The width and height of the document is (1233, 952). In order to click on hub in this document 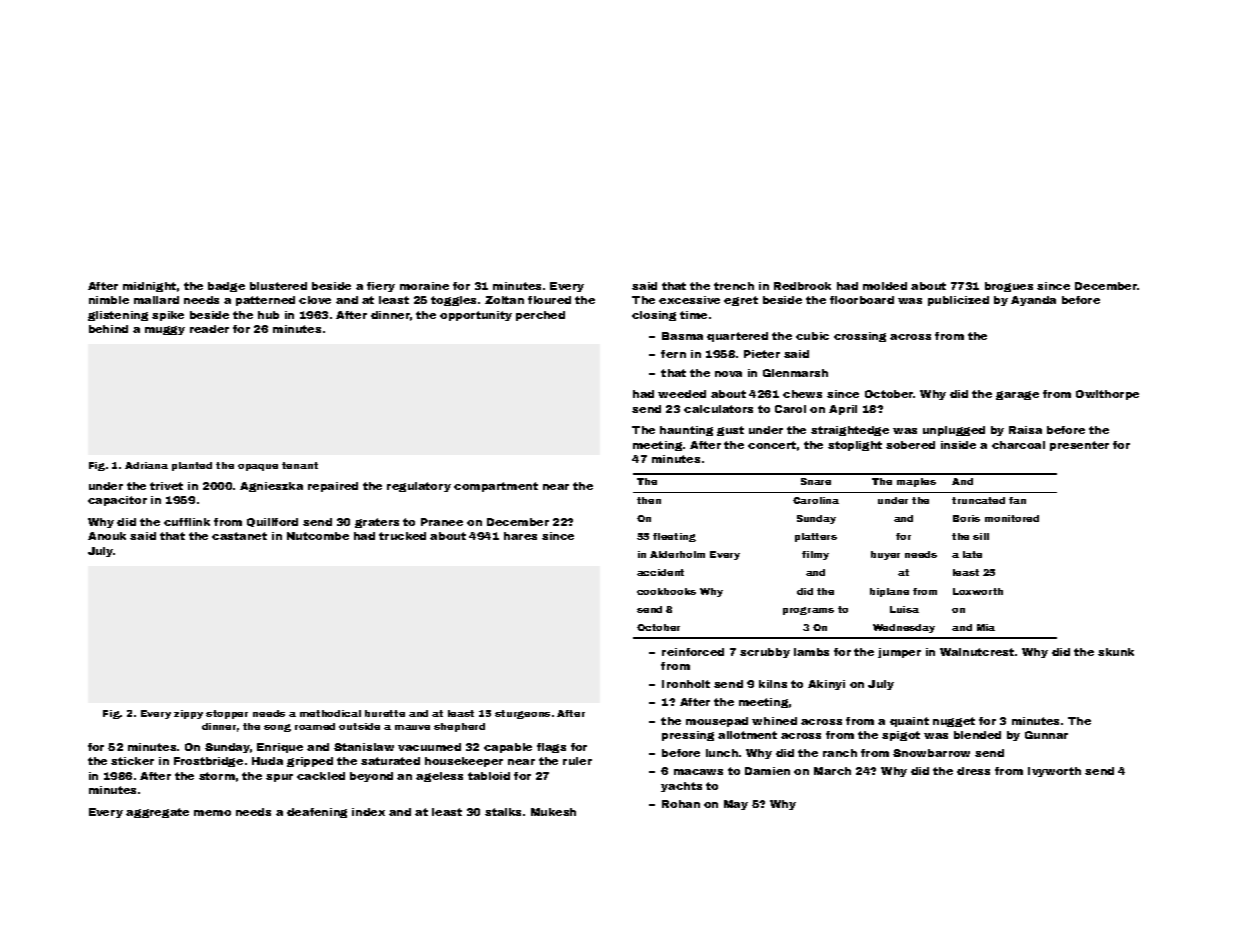, I will do `click(268, 315)`.
